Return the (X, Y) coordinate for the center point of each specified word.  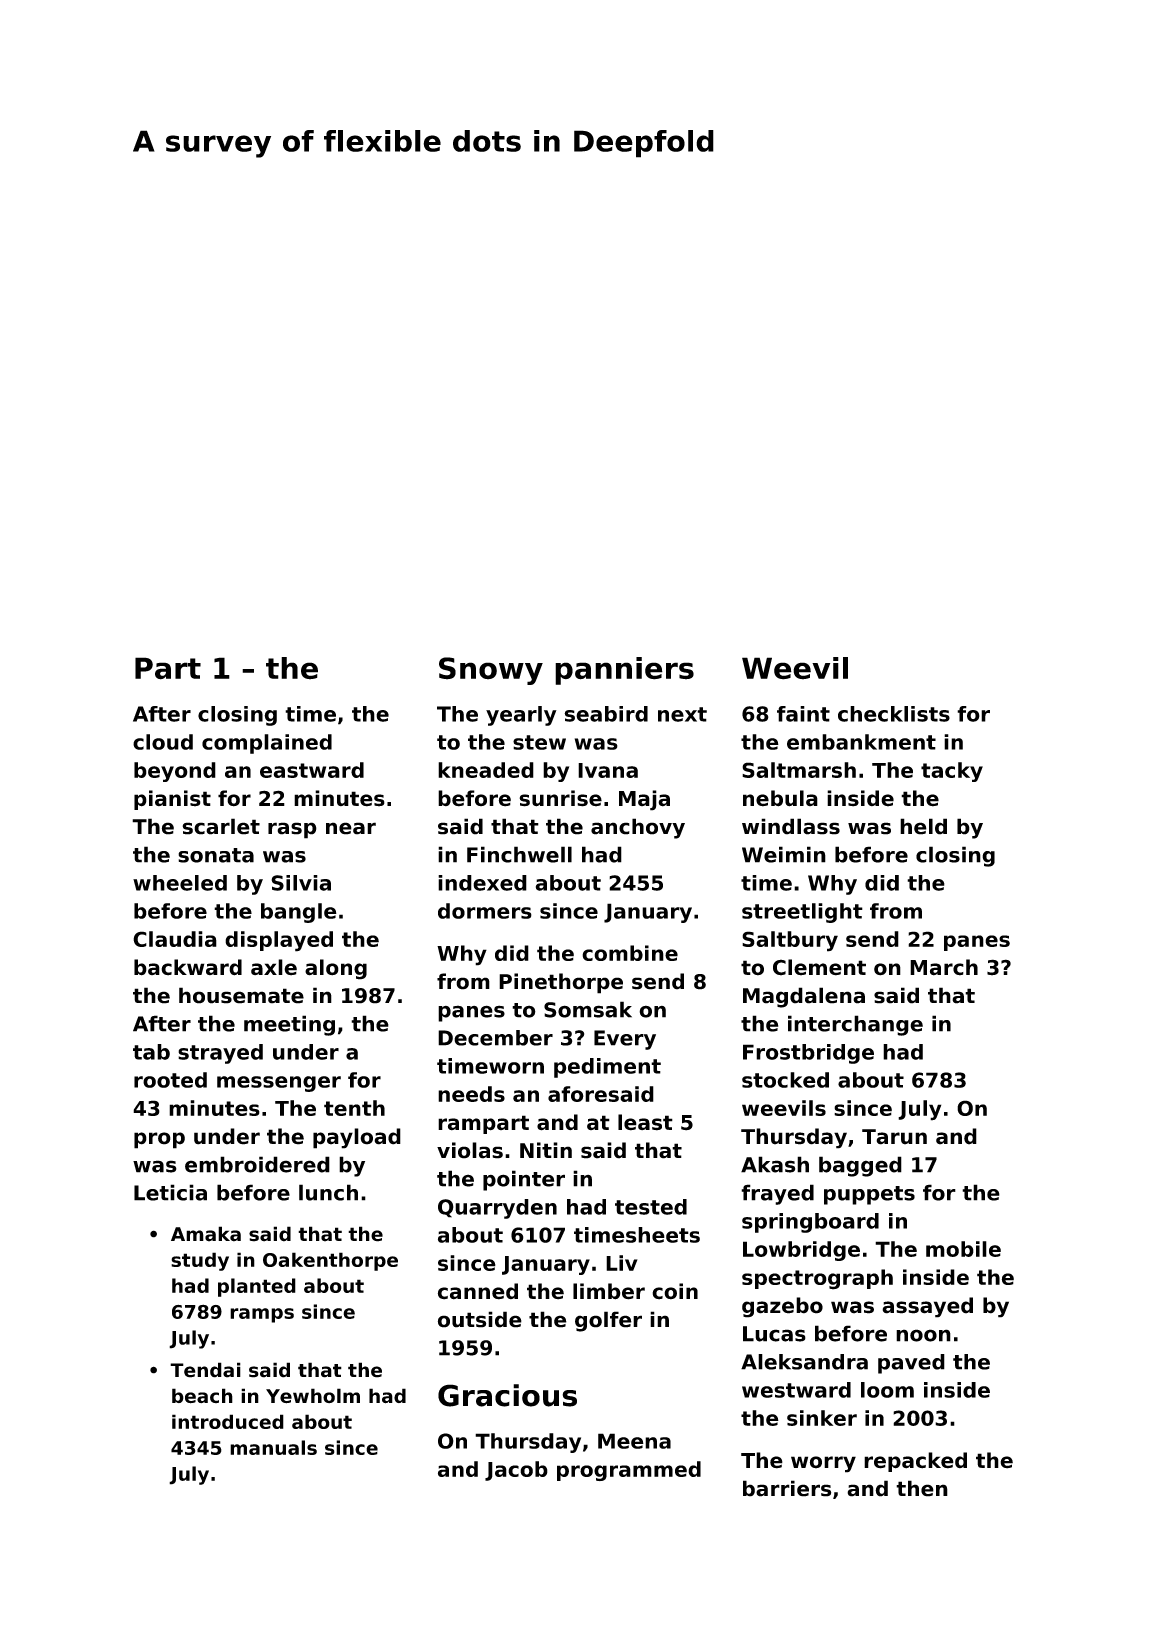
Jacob (516, 1471)
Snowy (491, 671)
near (351, 828)
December (495, 1038)
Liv (622, 1263)
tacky (952, 772)
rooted (170, 1080)
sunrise (560, 798)
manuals (273, 1447)
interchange (855, 1025)
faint (803, 714)
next (682, 714)
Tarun (894, 1137)
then (922, 1488)
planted (257, 1287)
